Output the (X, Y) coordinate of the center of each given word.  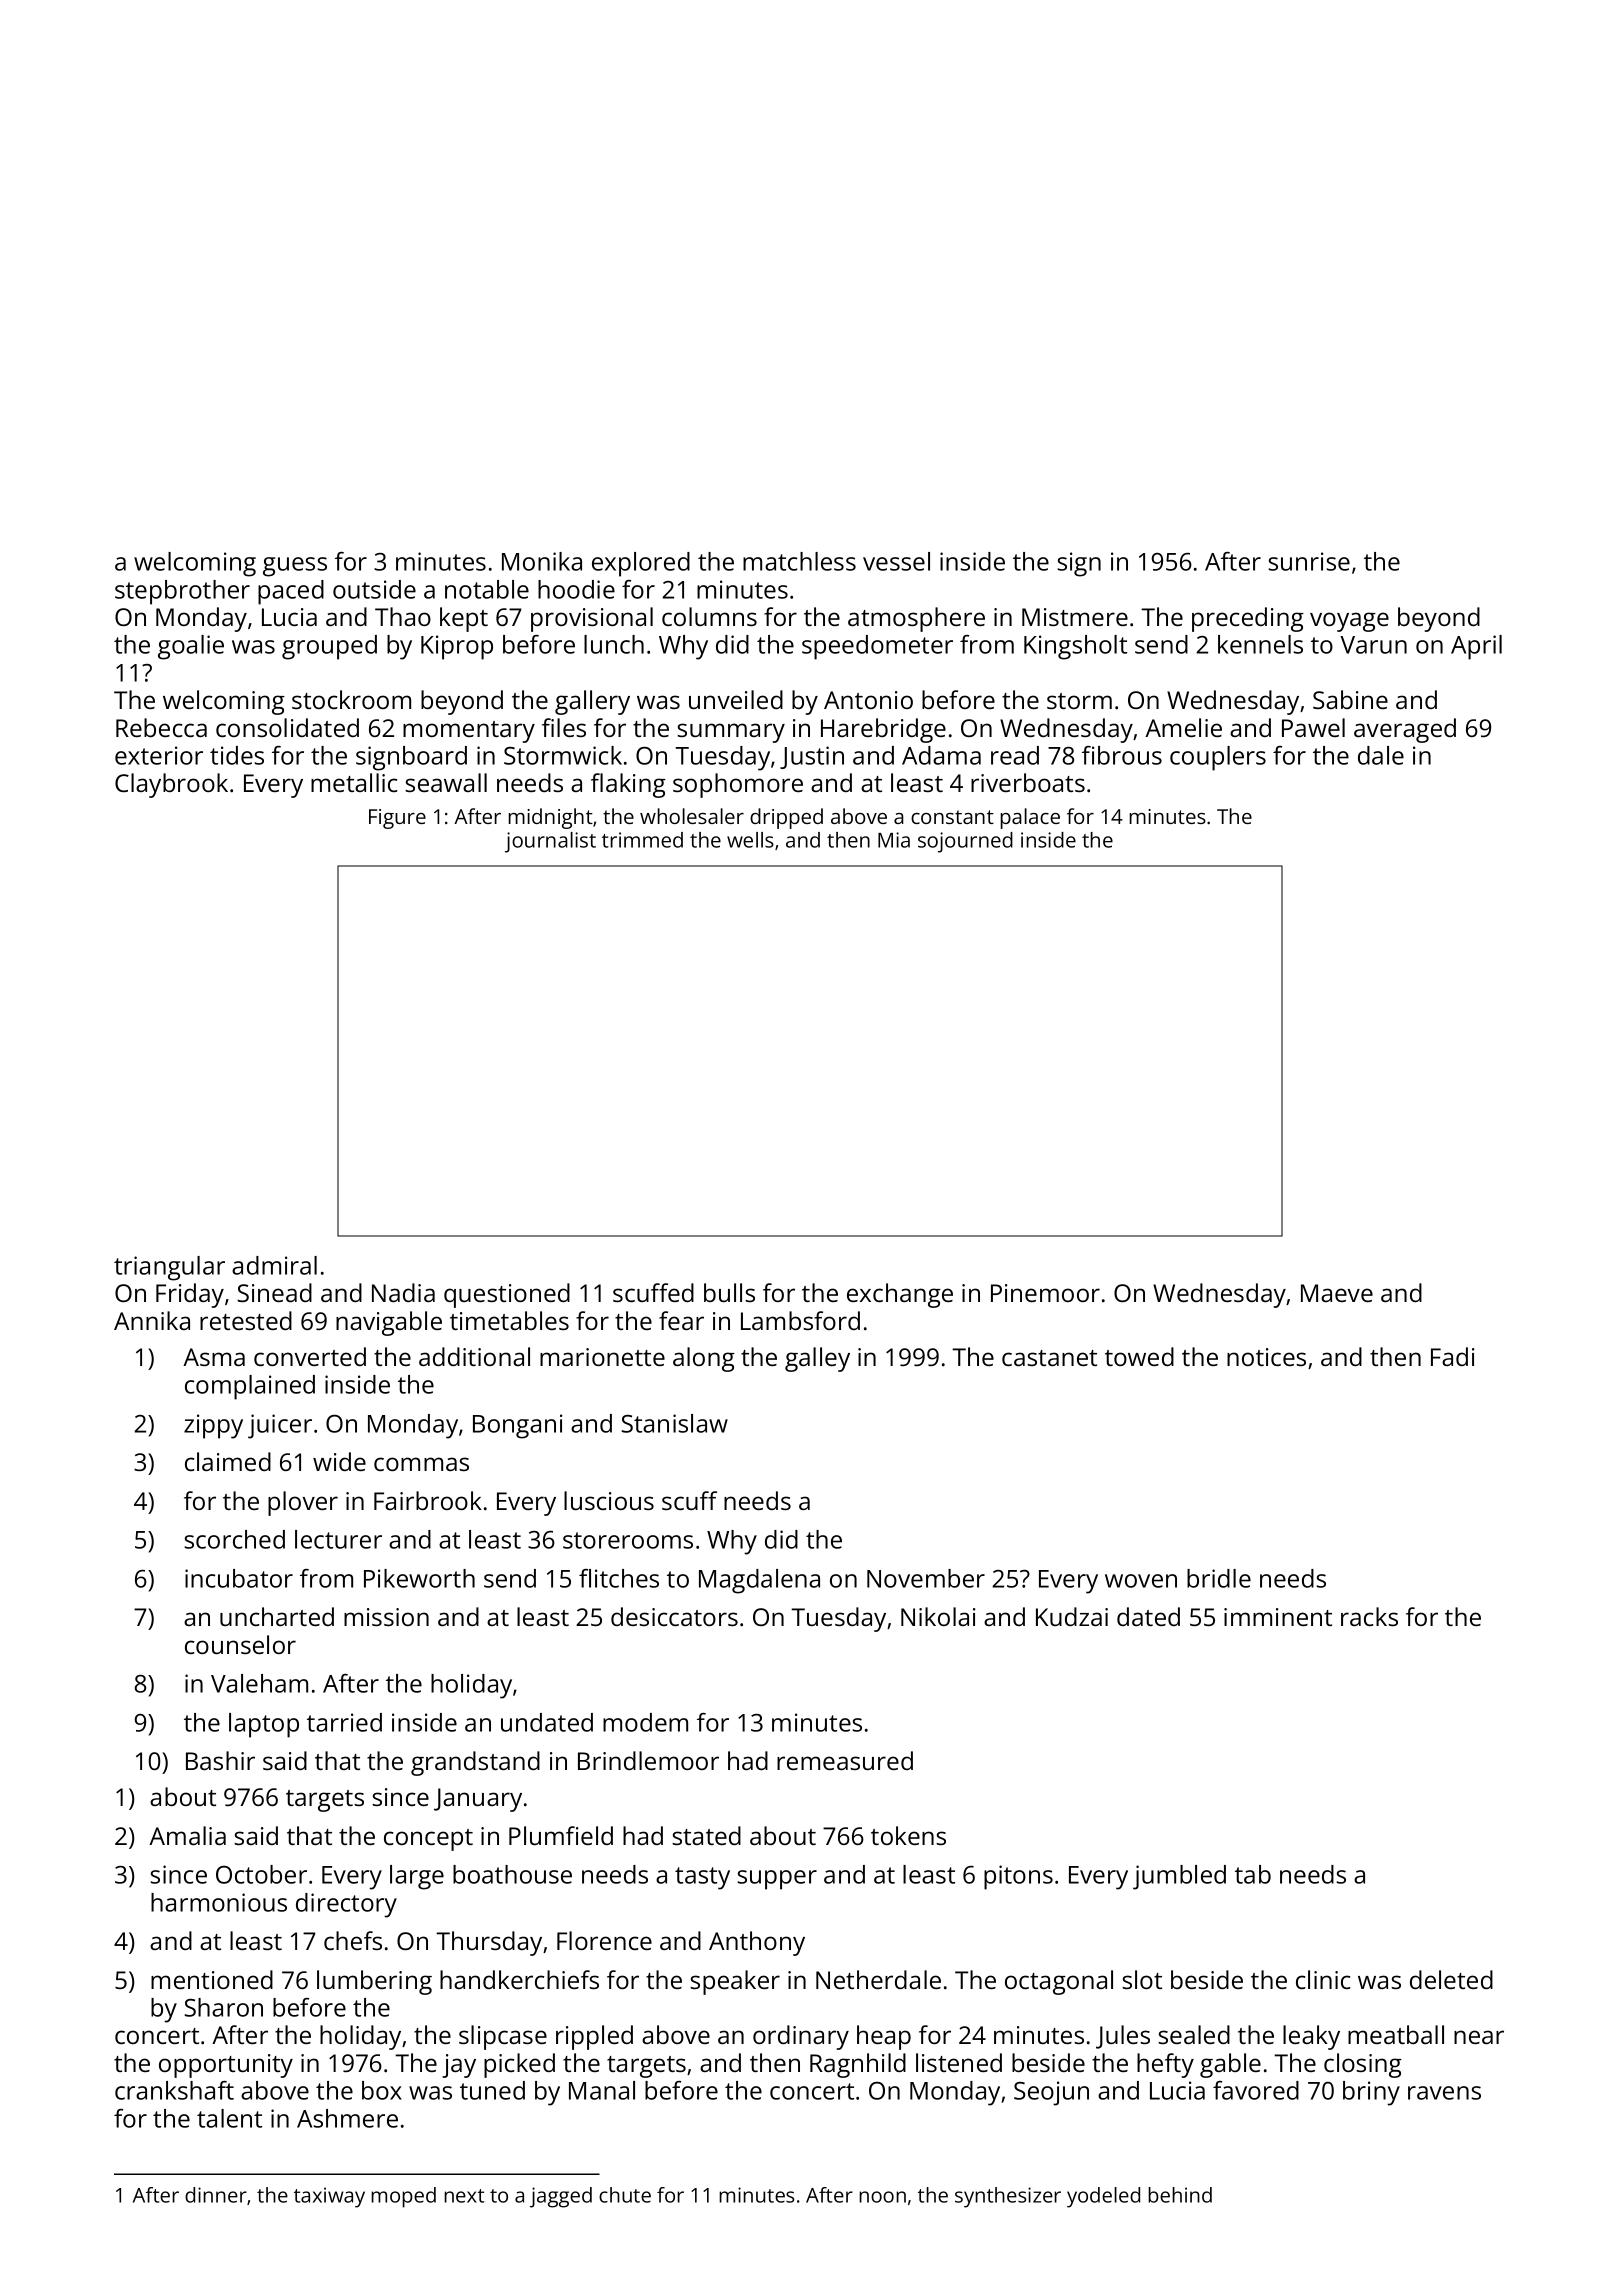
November (926, 1578)
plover (303, 1503)
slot (1142, 1979)
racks (1369, 1616)
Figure (397, 819)
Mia (894, 840)
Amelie (1183, 727)
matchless (799, 561)
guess (295, 567)
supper (777, 1880)
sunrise (1309, 561)
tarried (344, 1722)
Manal (602, 2090)
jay (459, 2066)
